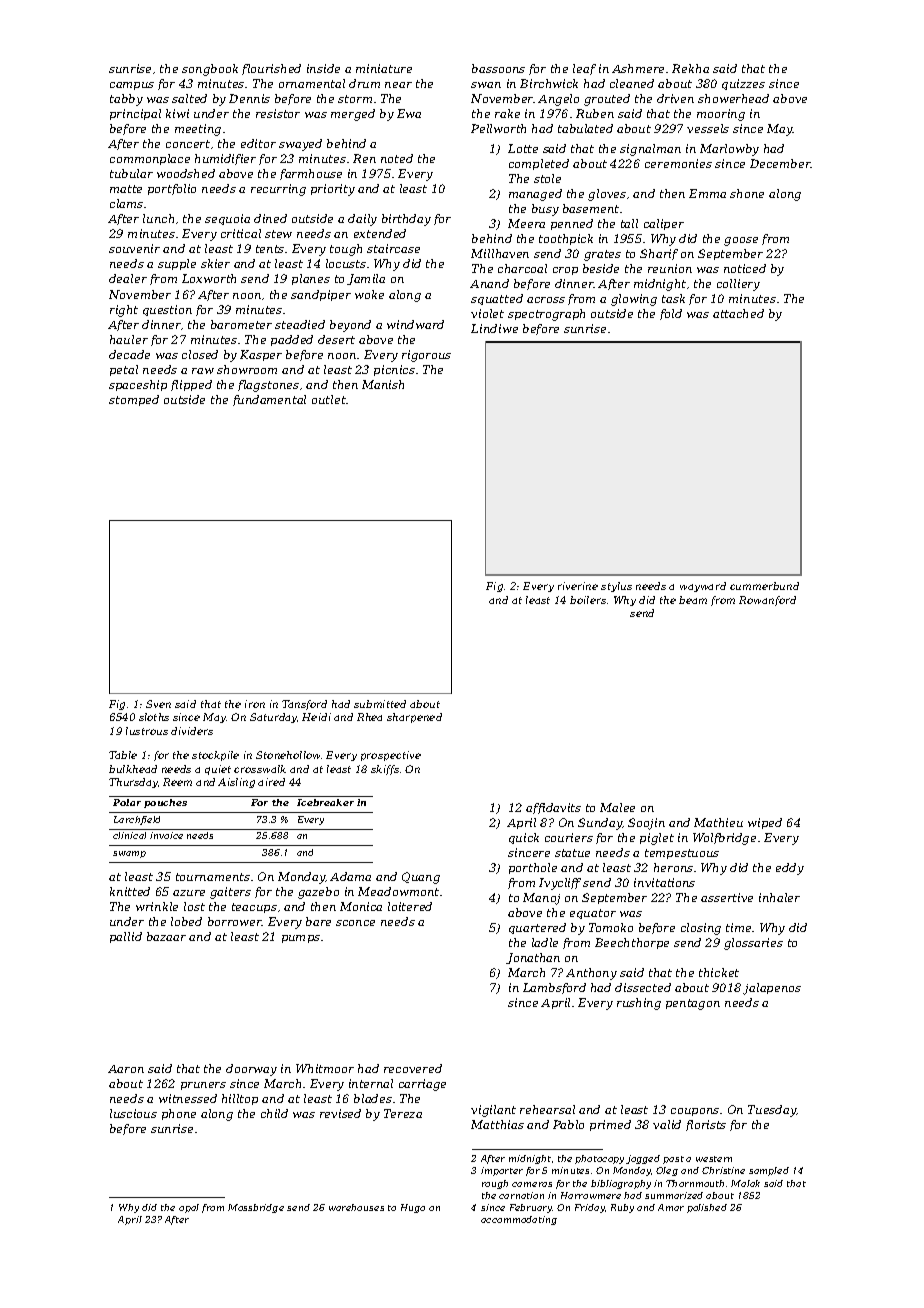 This page has height=1308, width=924. I want to click on campus, so click(132, 86).
